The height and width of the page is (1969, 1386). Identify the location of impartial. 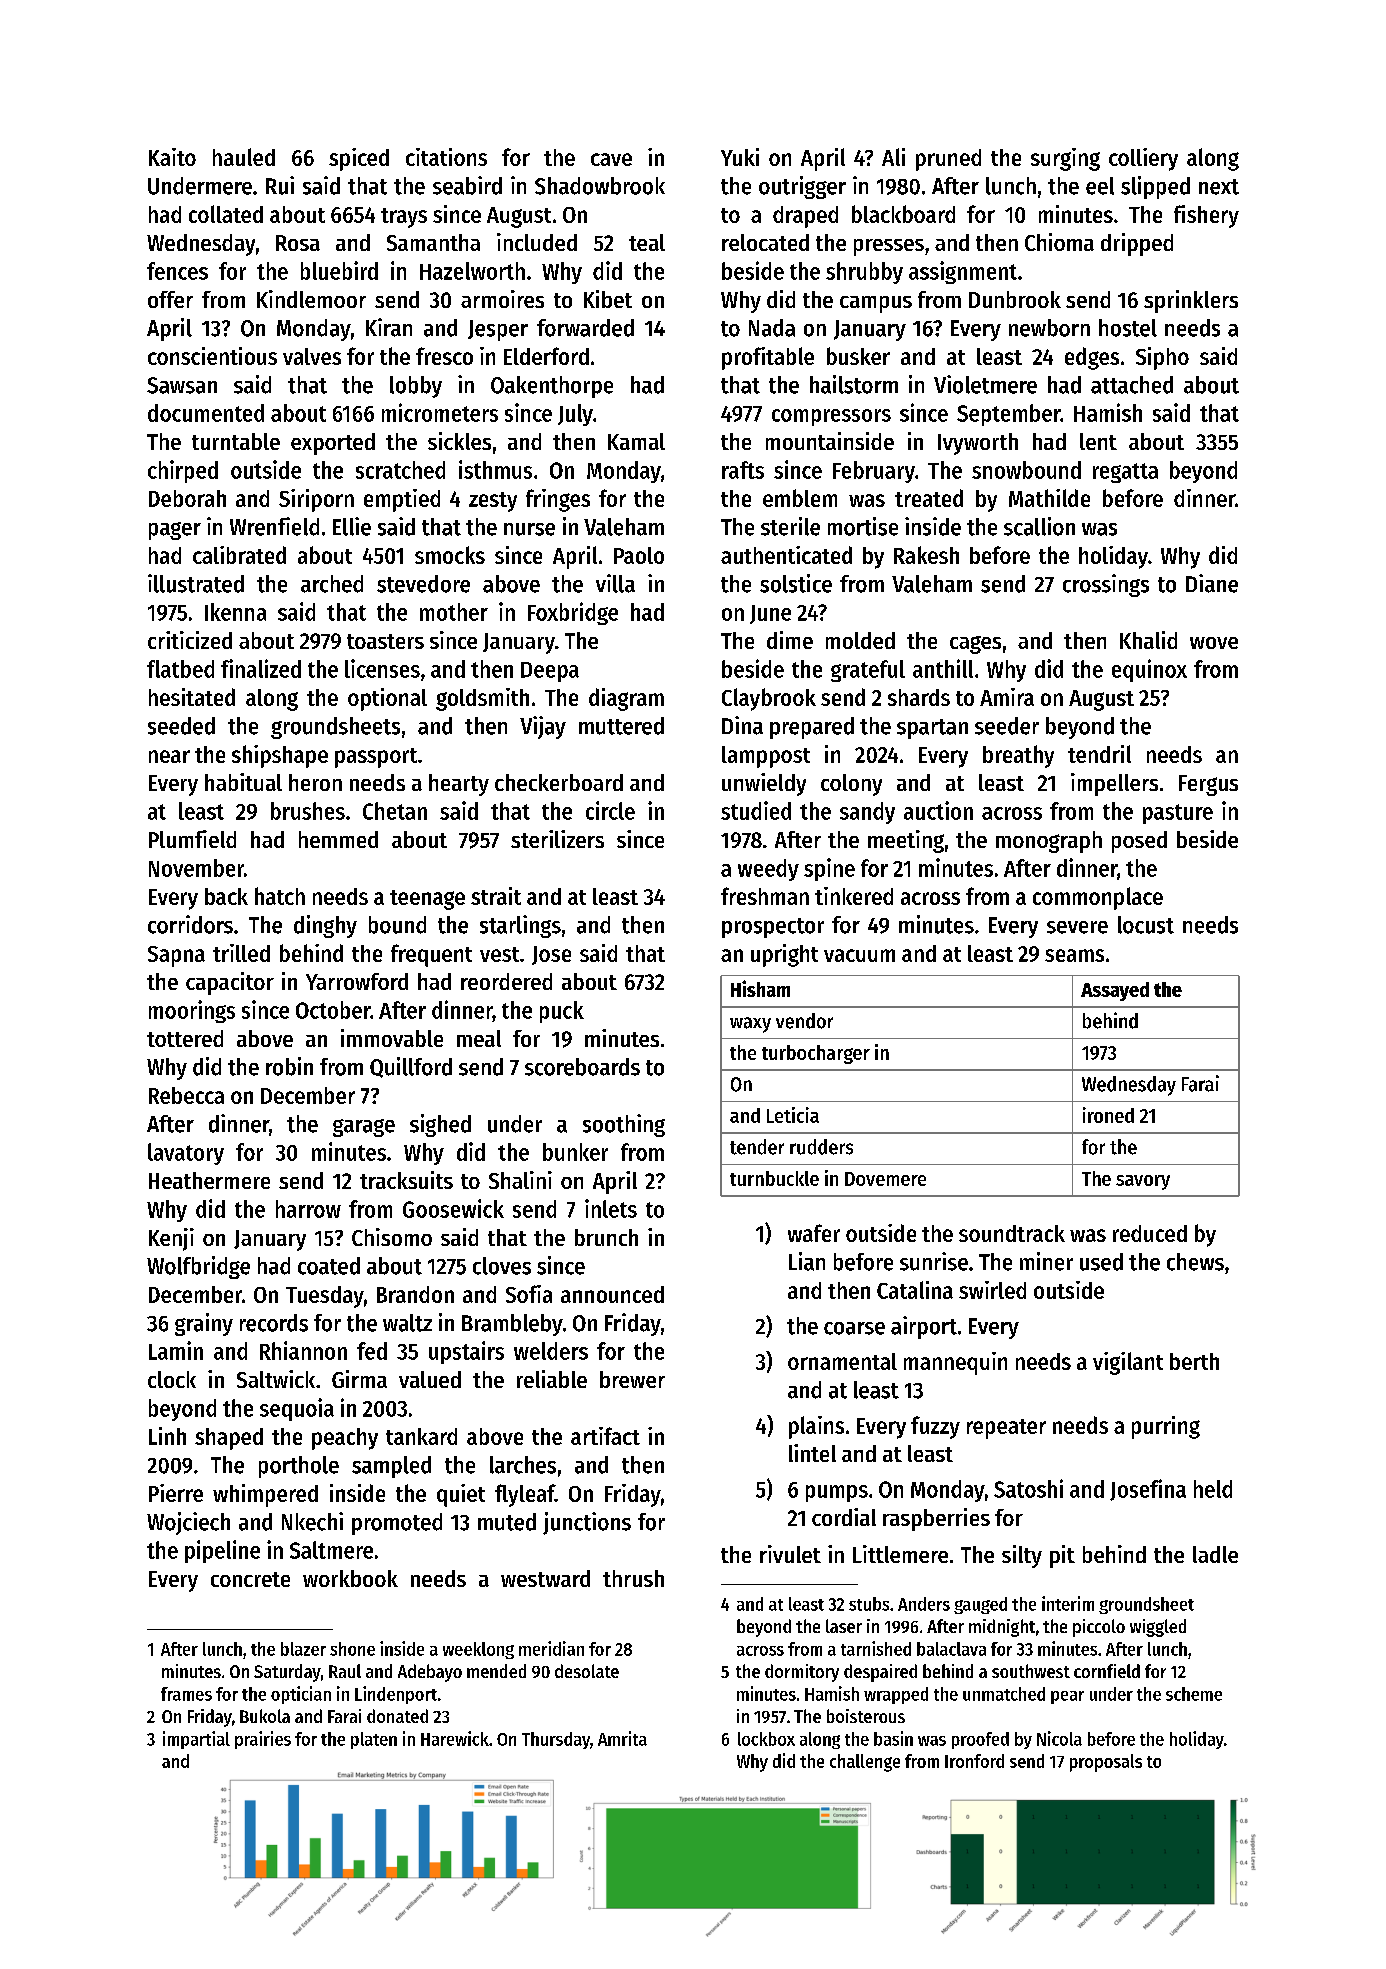
(196, 1740).
